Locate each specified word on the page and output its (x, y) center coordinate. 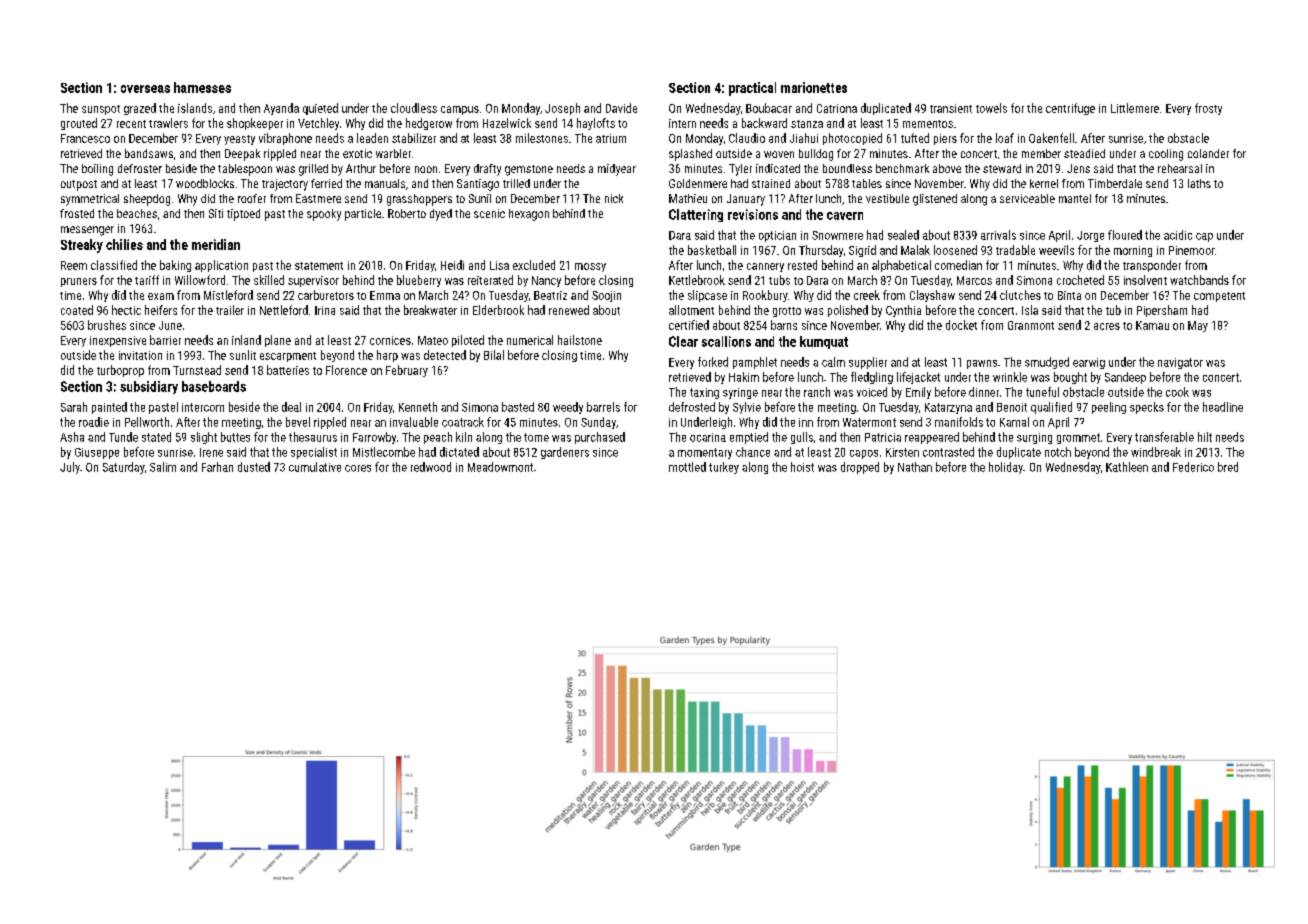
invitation (140, 355)
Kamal (1014, 422)
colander (1208, 153)
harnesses (202, 87)
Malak (915, 250)
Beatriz (550, 295)
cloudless (414, 108)
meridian (216, 244)
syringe (740, 393)
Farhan (217, 467)
